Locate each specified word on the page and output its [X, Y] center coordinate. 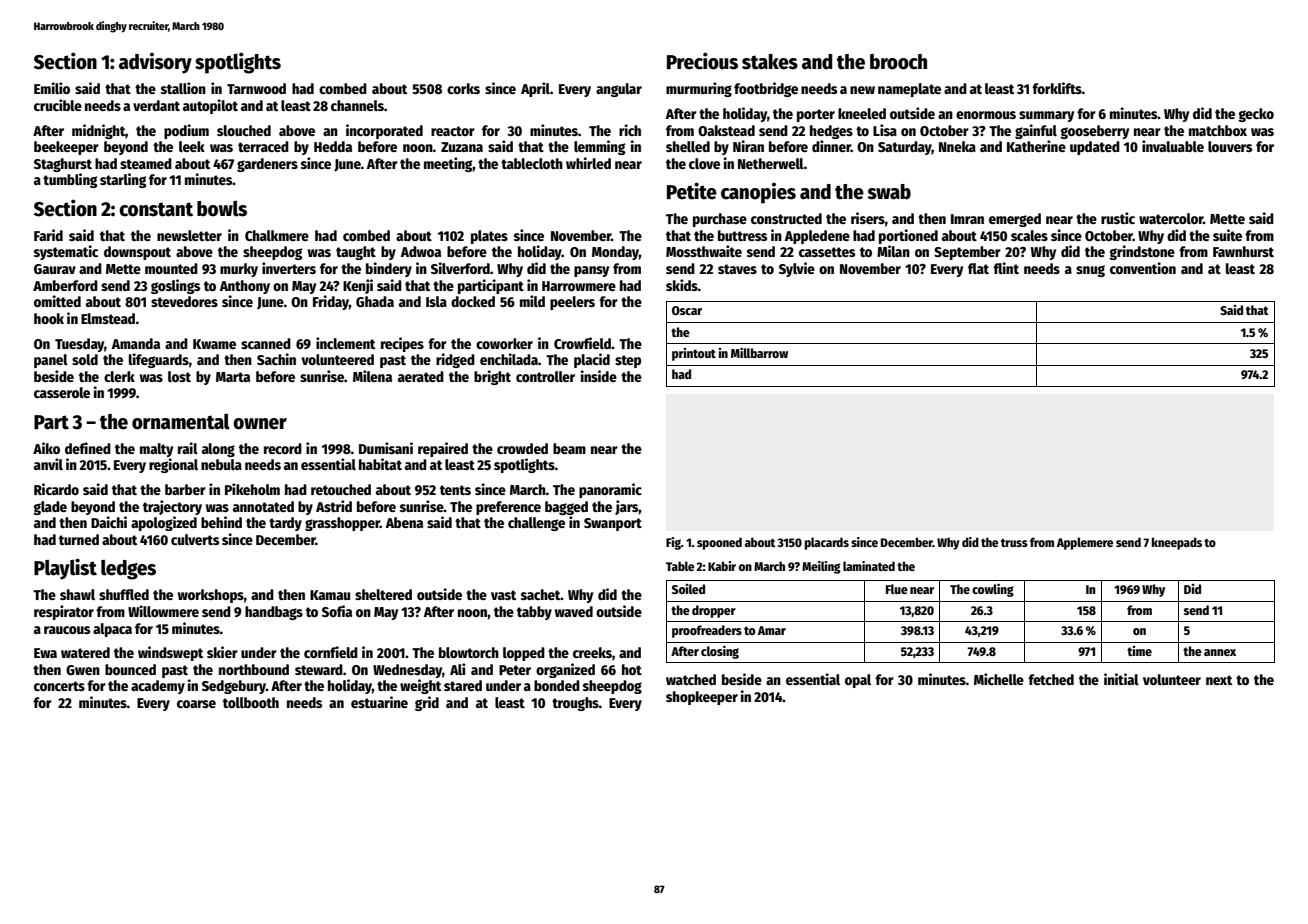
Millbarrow [759, 352]
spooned [719, 543]
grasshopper [342, 524]
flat [978, 268]
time [1139, 651]
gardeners [267, 165]
